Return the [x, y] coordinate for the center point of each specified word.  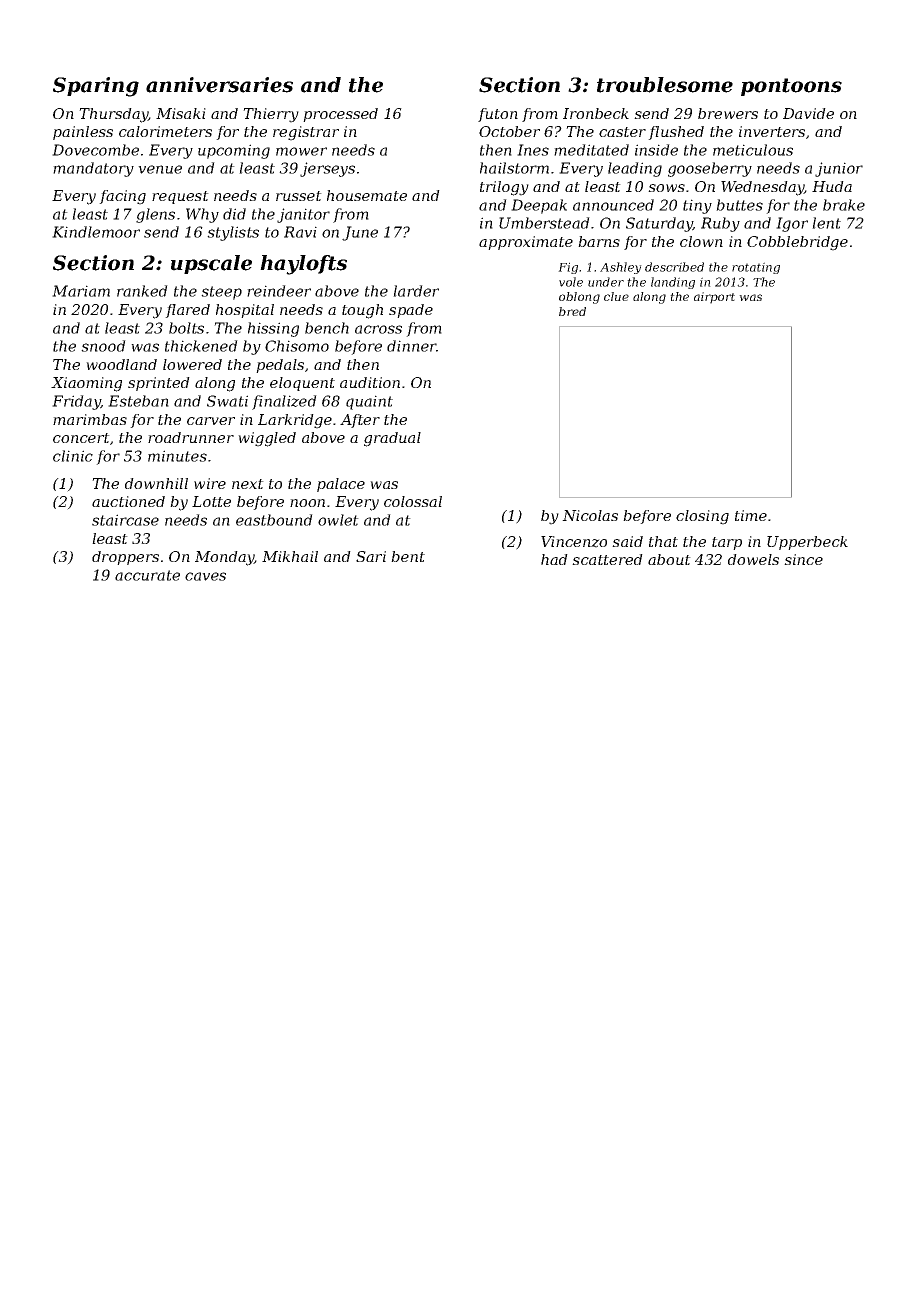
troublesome [665, 85]
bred [572, 311]
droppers [125, 558]
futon [498, 115]
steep [221, 293]
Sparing [96, 87]
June [360, 233]
